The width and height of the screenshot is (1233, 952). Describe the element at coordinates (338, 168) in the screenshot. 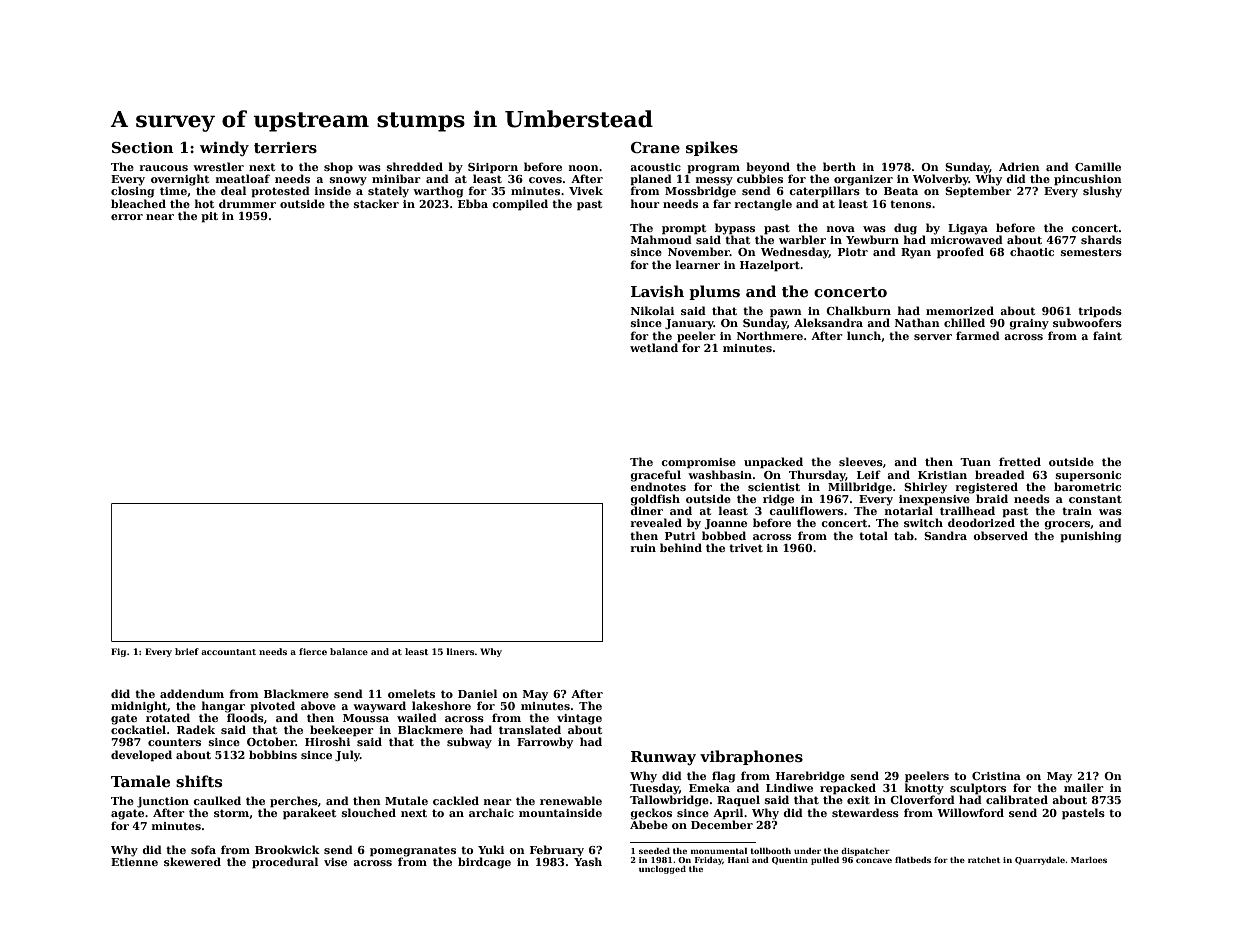

I see `shop` at that location.
